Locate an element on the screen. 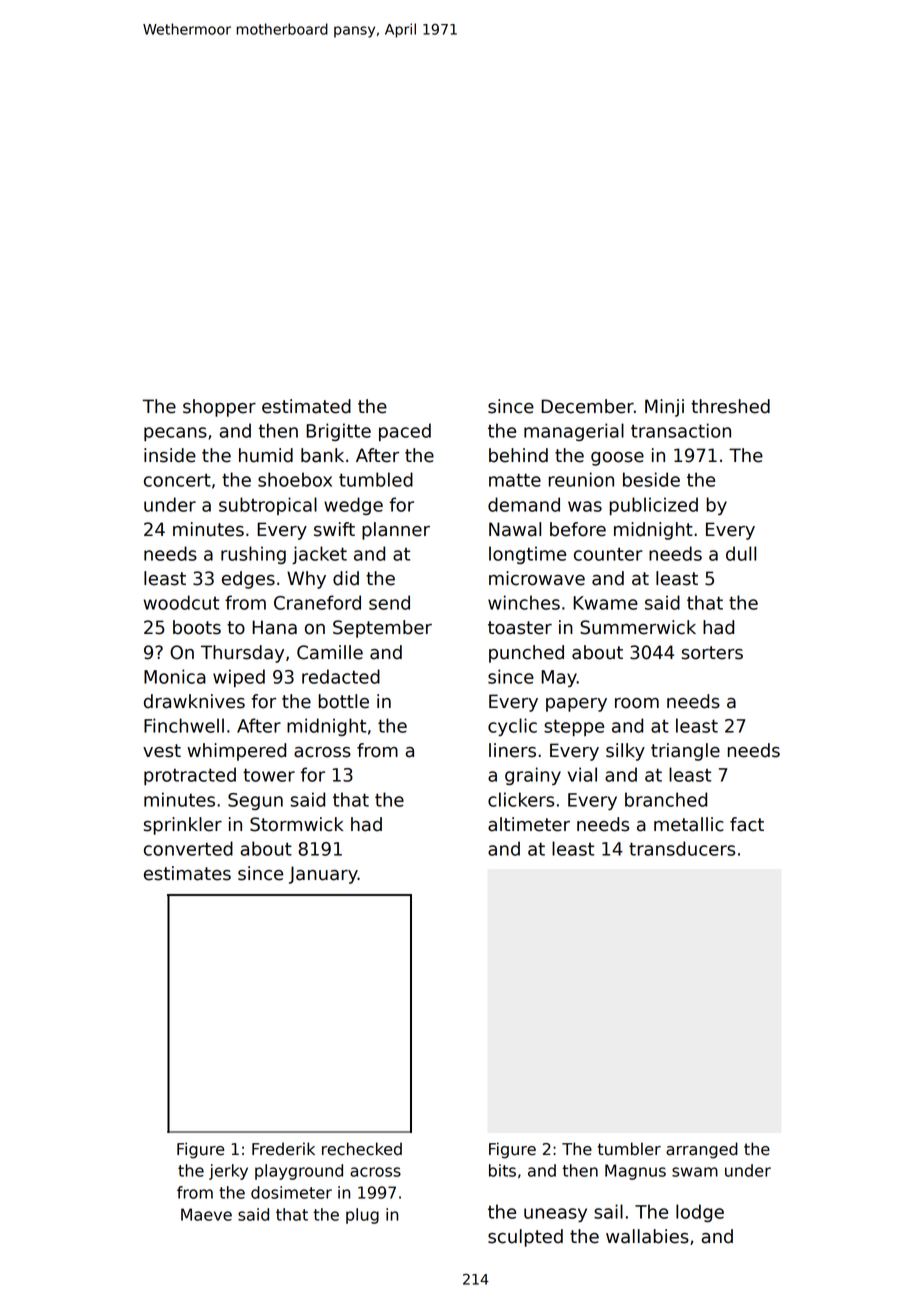 This screenshot has width=924, height=1314. shopper is located at coordinates (219, 408).
